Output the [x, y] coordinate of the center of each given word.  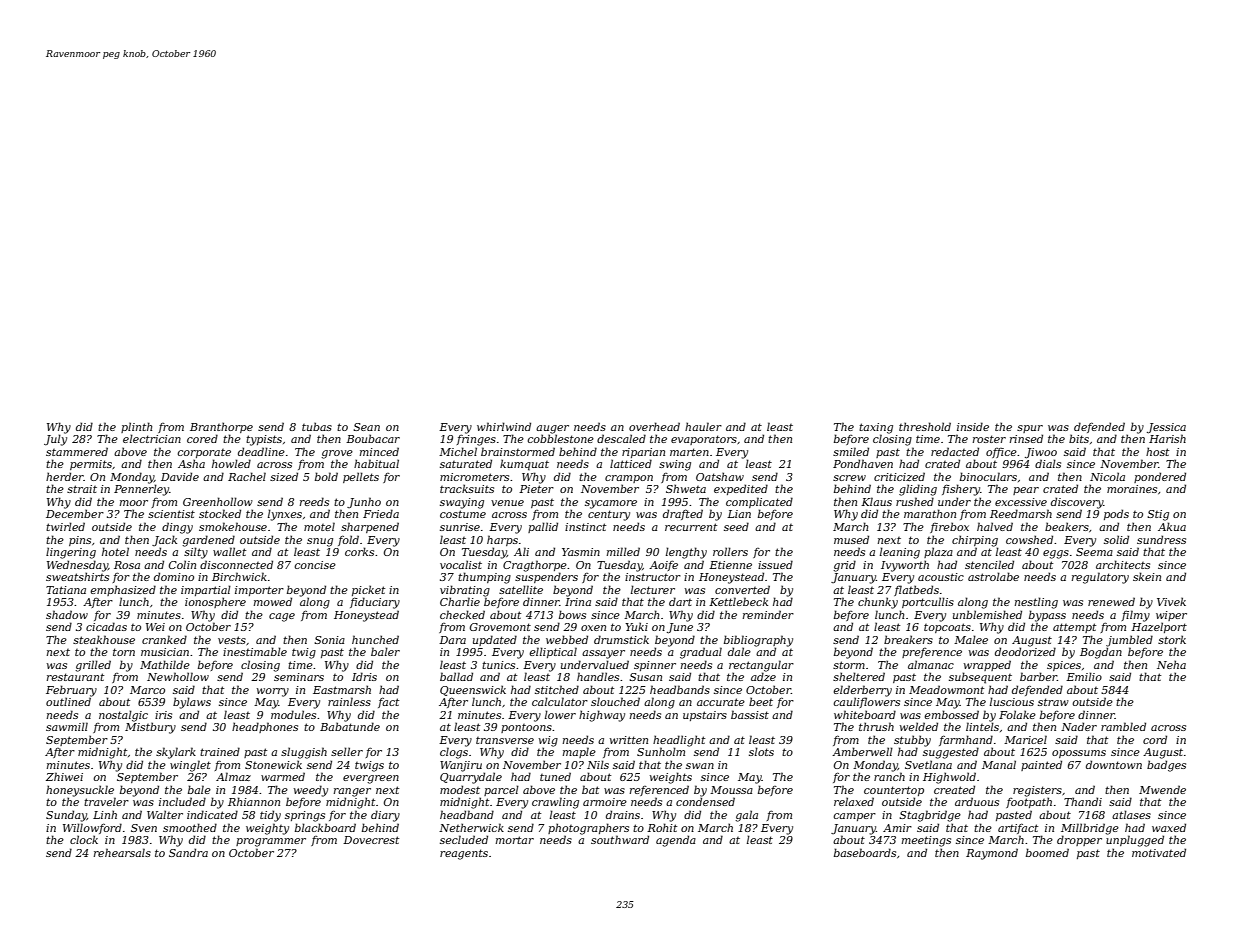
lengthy [686, 553]
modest [460, 789]
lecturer [653, 589]
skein [1147, 576]
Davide [180, 476]
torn [124, 652]
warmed [283, 776]
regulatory [1100, 578]
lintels [982, 726]
